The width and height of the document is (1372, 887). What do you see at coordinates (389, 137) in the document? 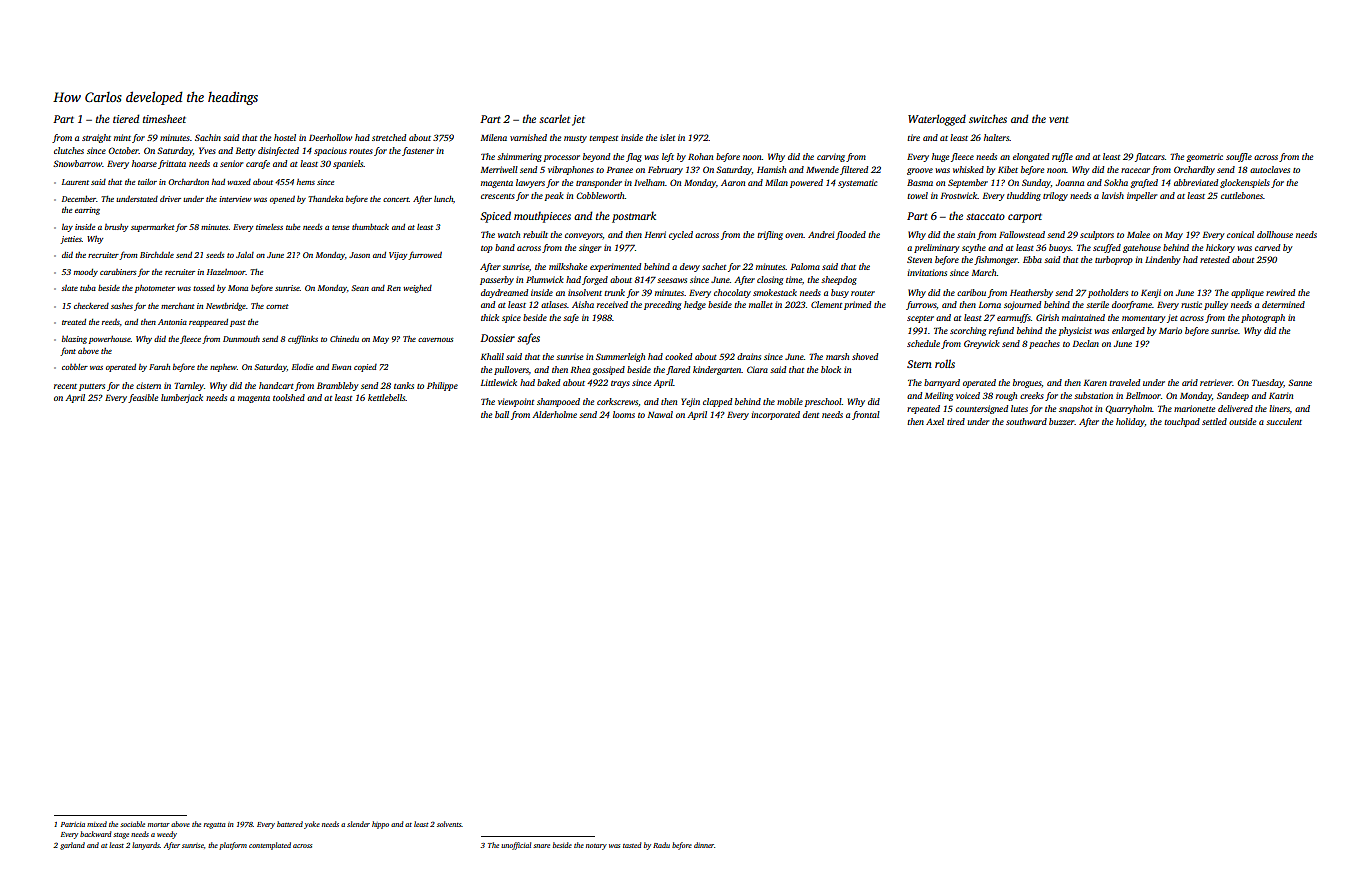
I see `stretched` at bounding box center [389, 137].
